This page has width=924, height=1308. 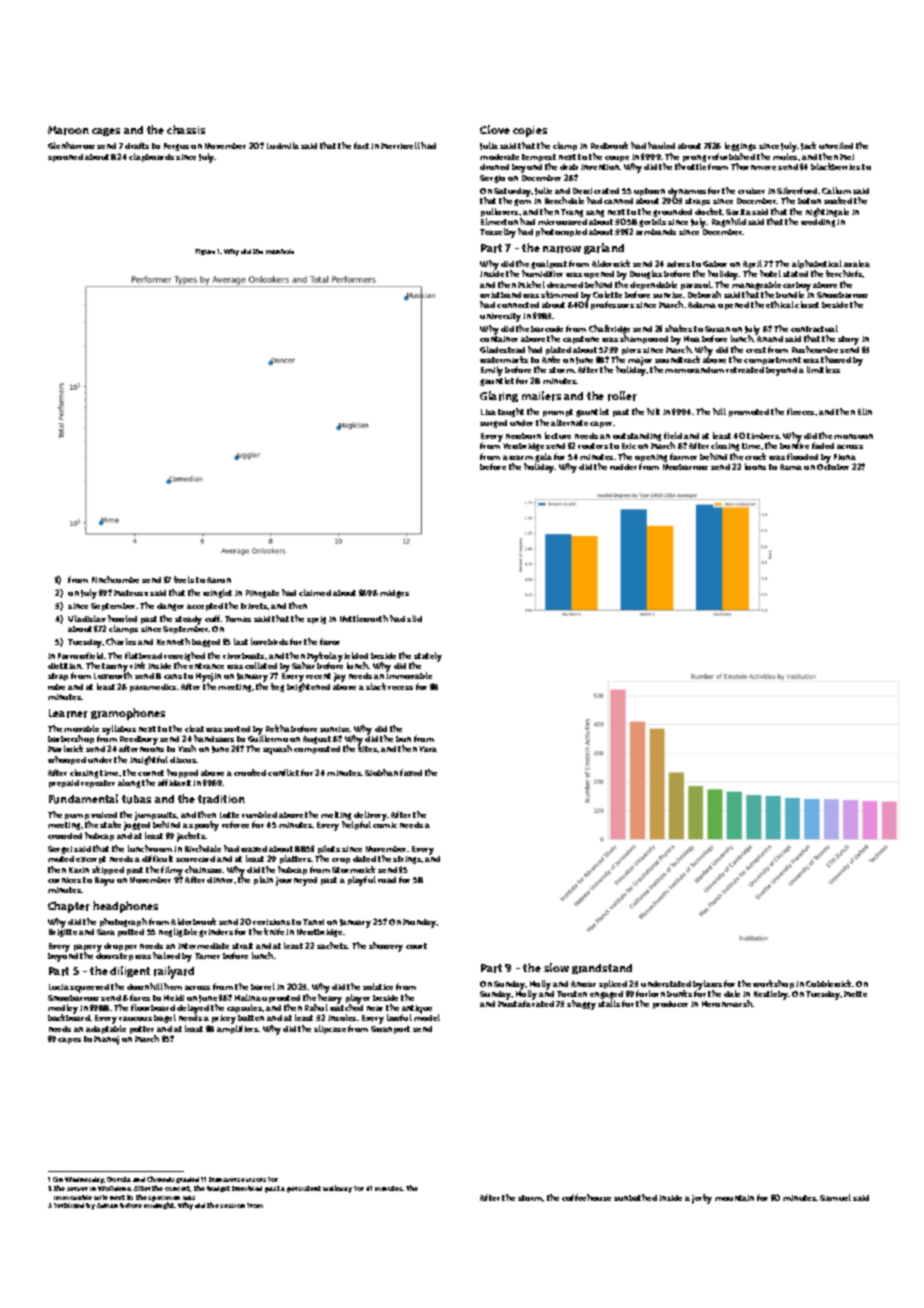 What do you see at coordinates (337, 1189) in the page?
I see `walkway` at bounding box center [337, 1189].
